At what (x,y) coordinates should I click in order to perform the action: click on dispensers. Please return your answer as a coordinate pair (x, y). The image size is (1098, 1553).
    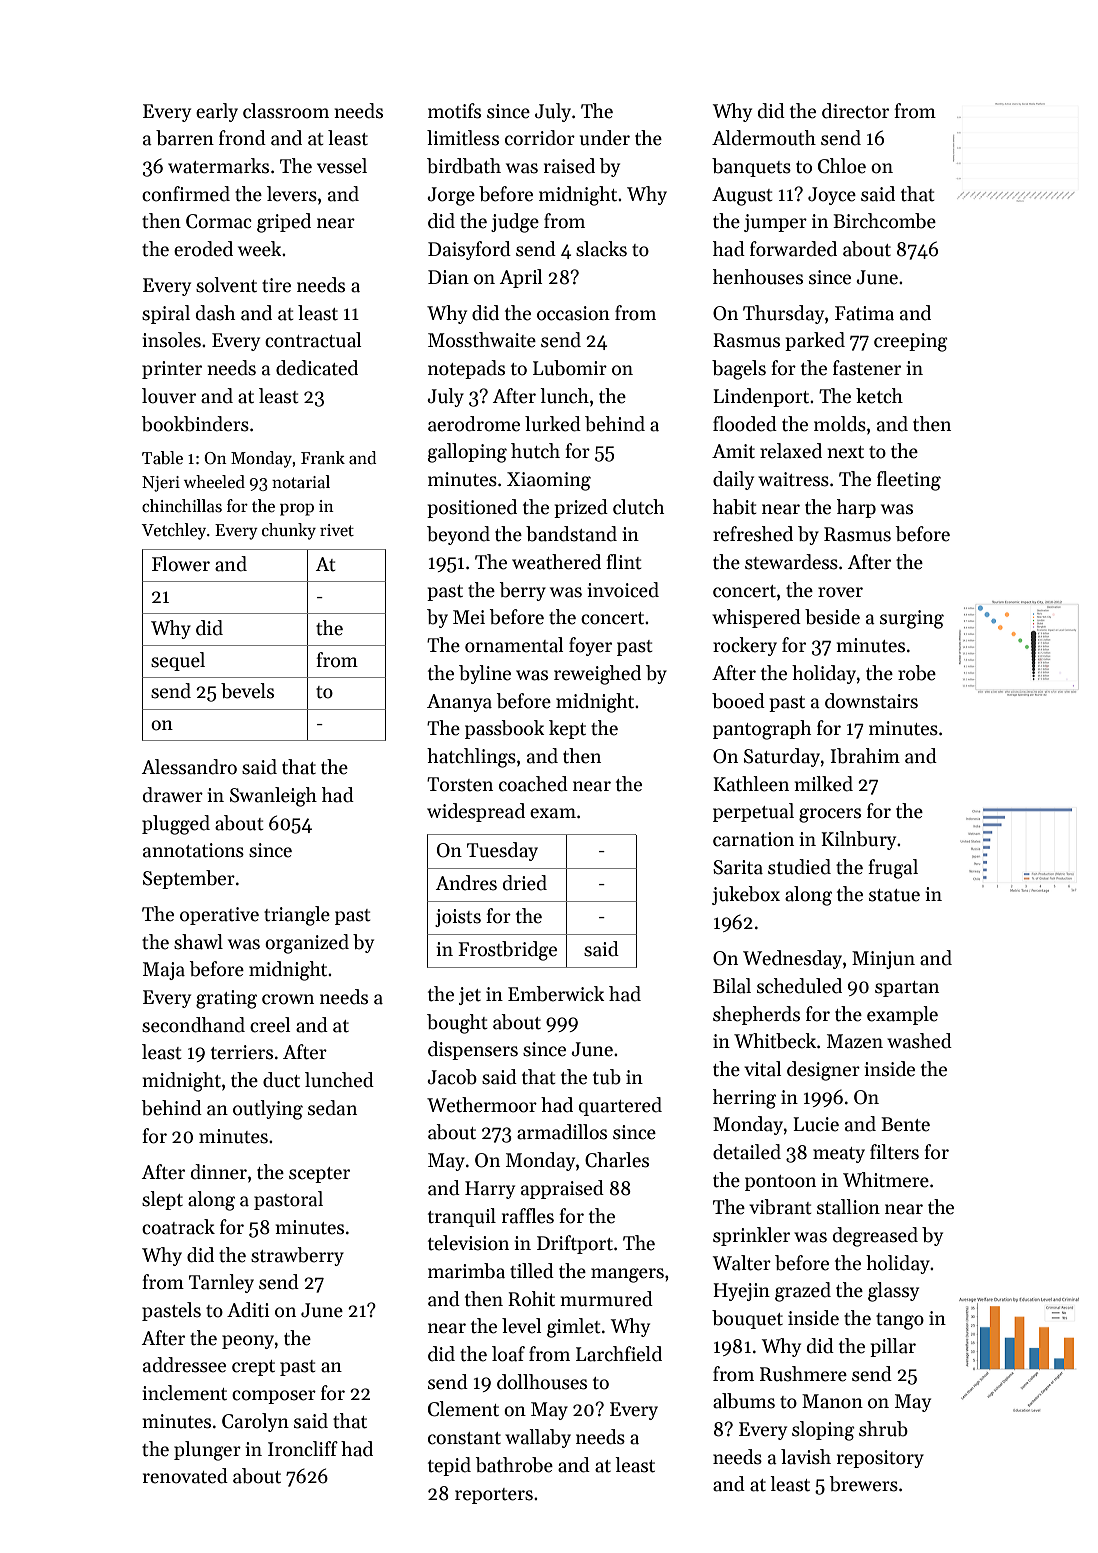
    Looking at the image, I should click on (473, 1050).
